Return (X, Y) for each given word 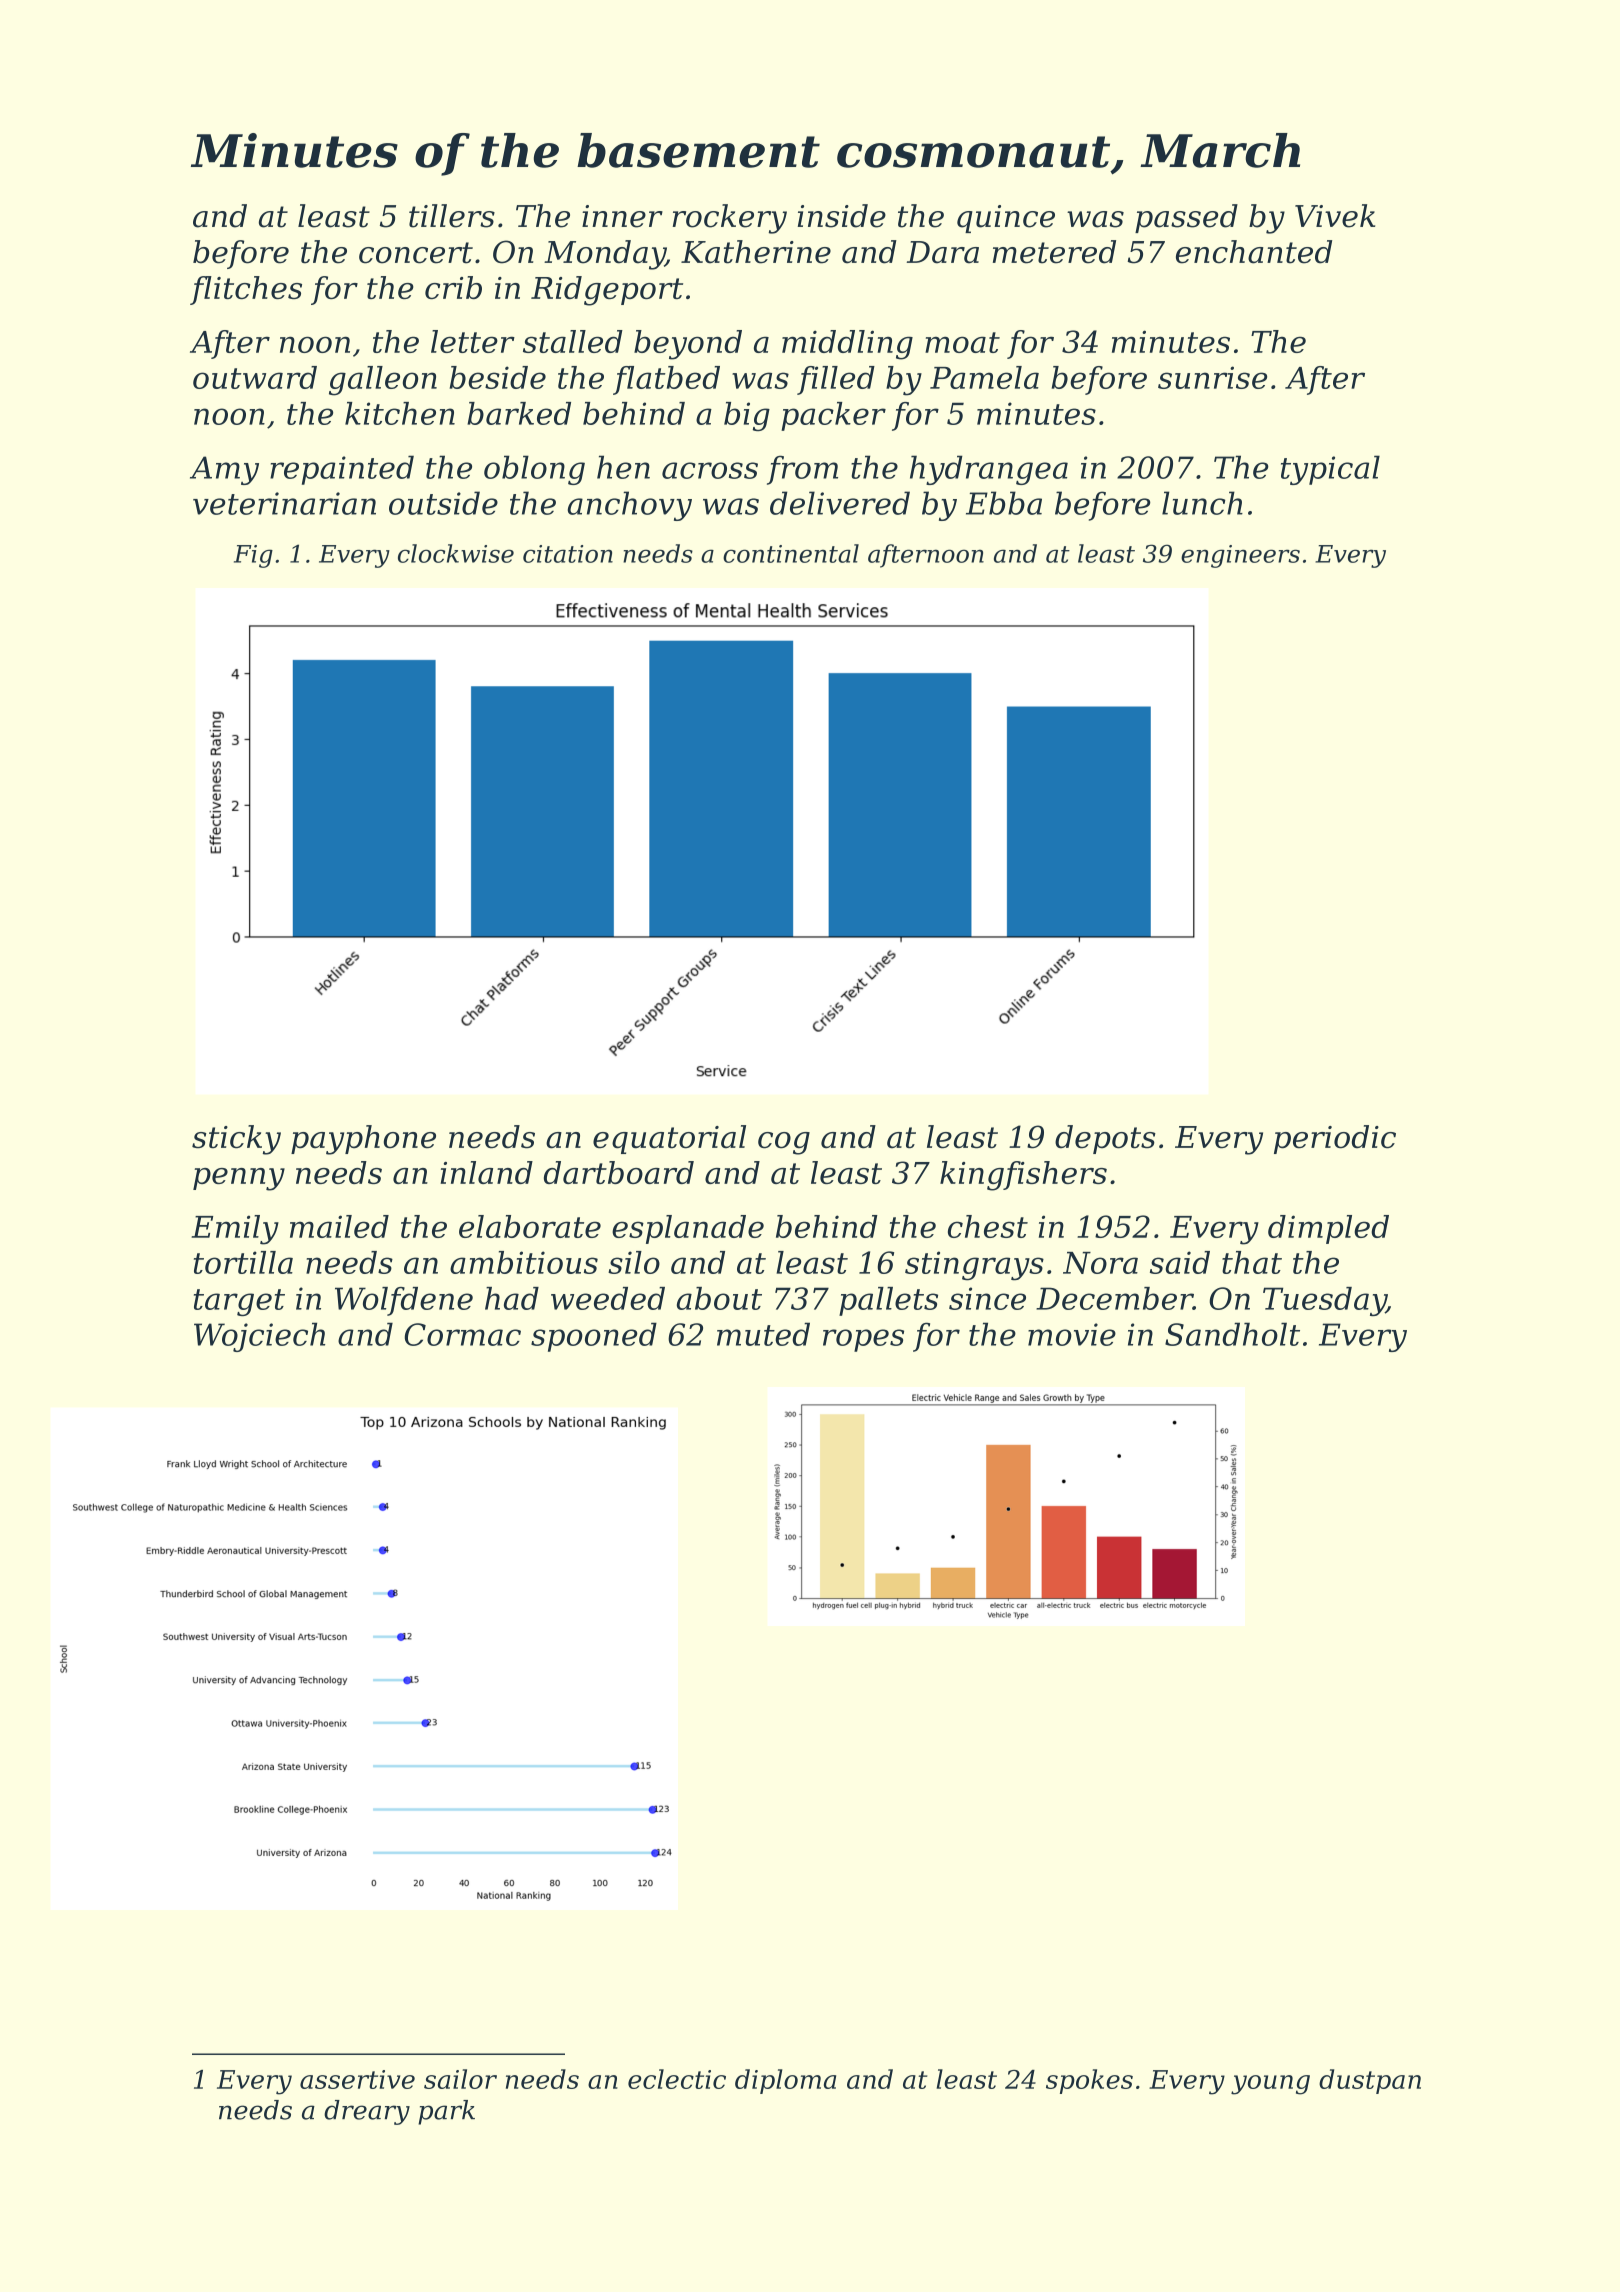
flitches (246, 290)
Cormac (463, 1334)
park (446, 2112)
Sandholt (1232, 1334)
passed (1186, 218)
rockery (730, 219)
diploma (785, 2081)
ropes (863, 1340)
